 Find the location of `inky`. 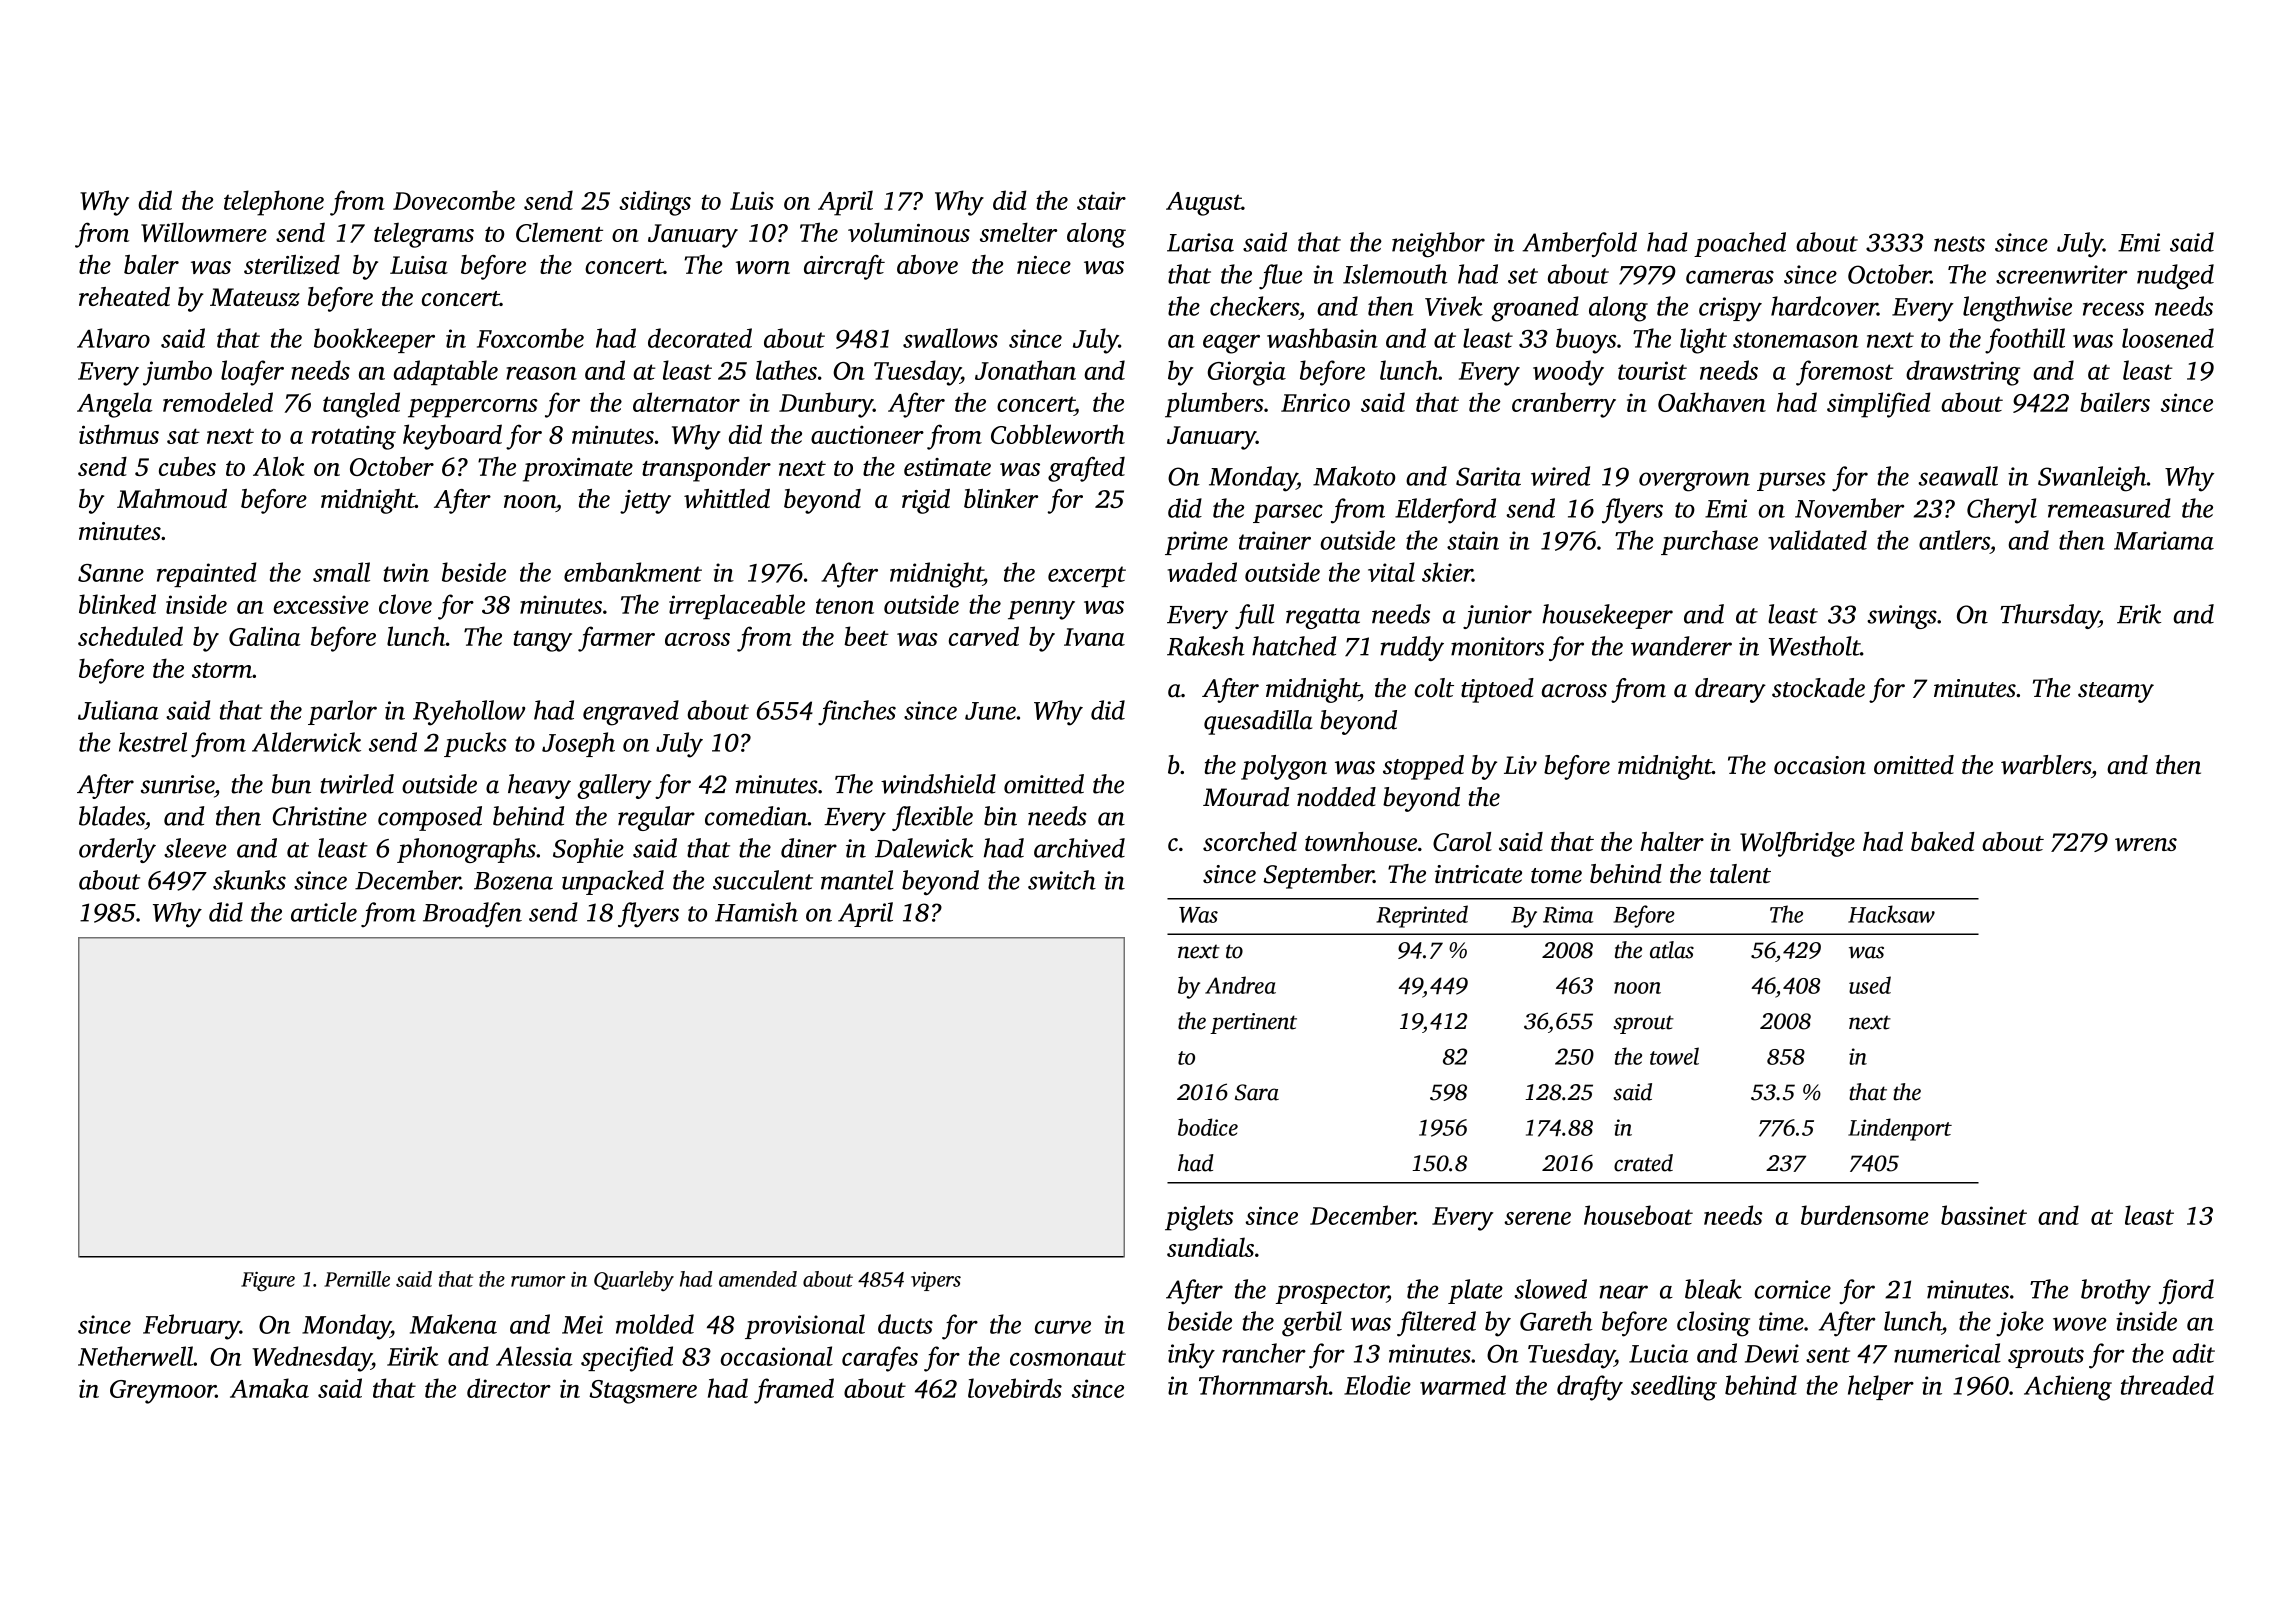

inky is located at coordinates (1191, 1356).
